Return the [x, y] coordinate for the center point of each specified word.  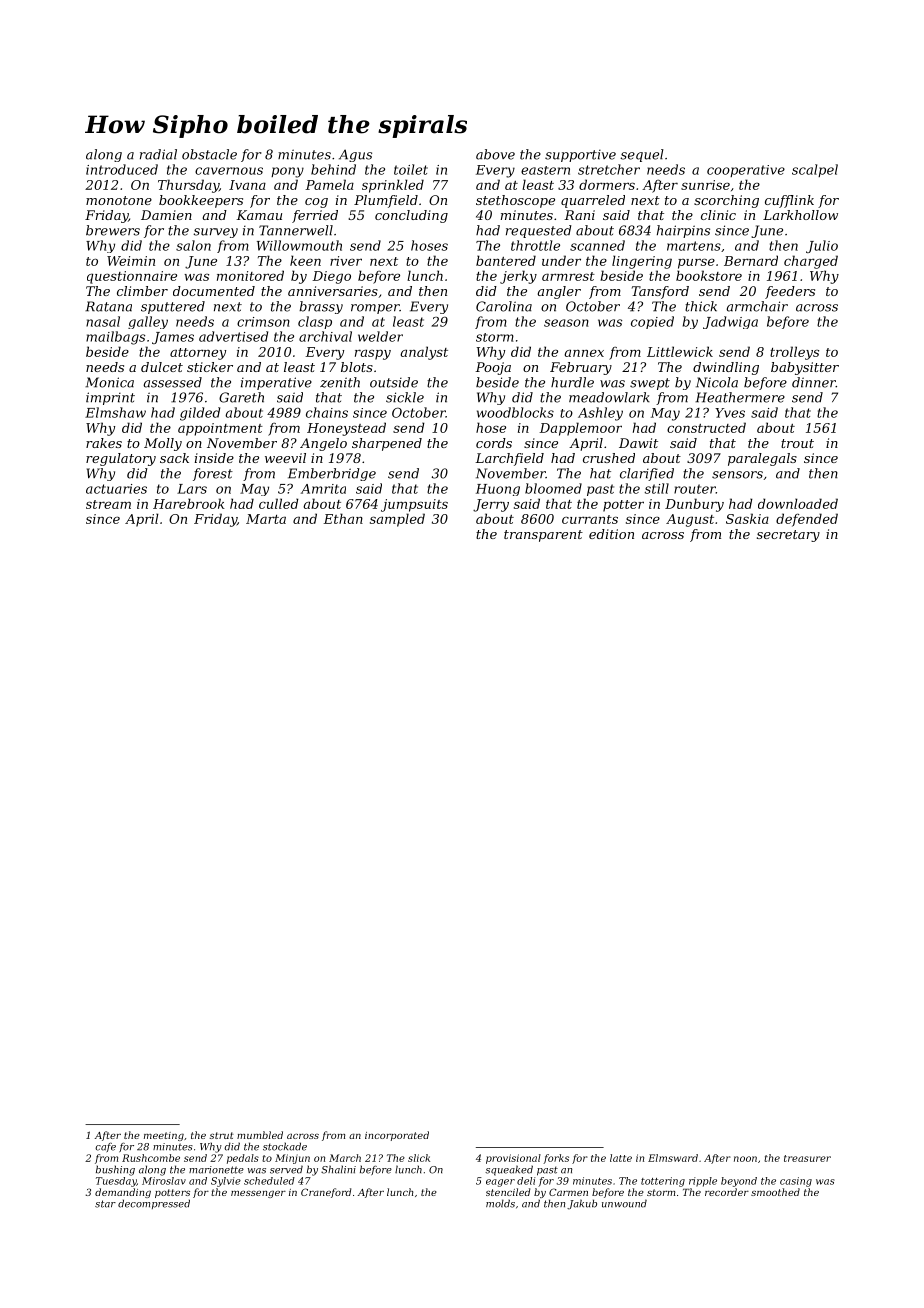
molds [500, 1203]
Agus [355, 155]
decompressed [154, 1204]
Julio [822, 246]
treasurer [807, 1158]
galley [148, 322]
